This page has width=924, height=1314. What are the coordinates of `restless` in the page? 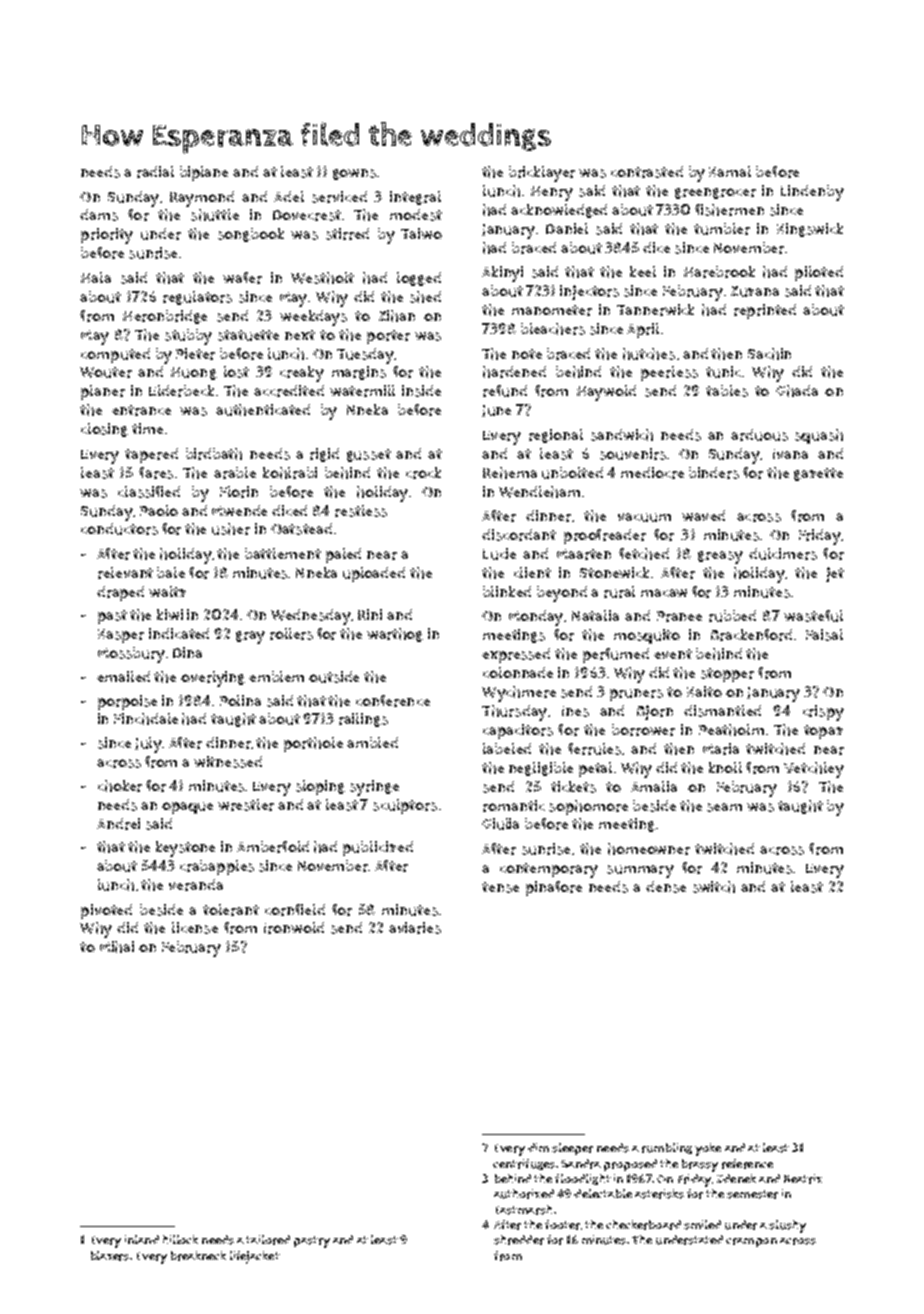 It's located at (361, 511).
